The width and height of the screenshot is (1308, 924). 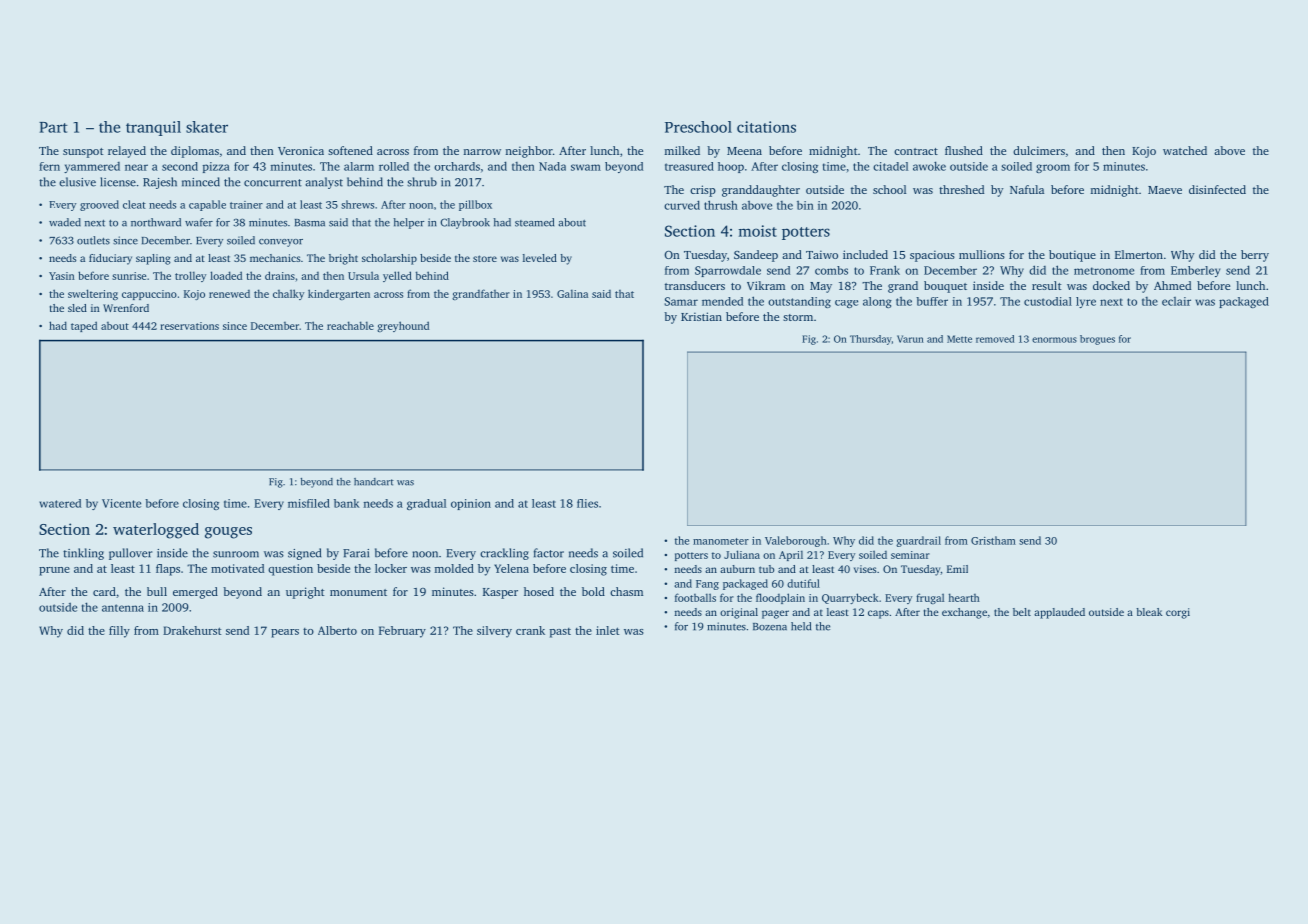 What do you see at coordinates (871, 340) in the screenshot?
I see `Thursday` at bounding box center [871, 340].
